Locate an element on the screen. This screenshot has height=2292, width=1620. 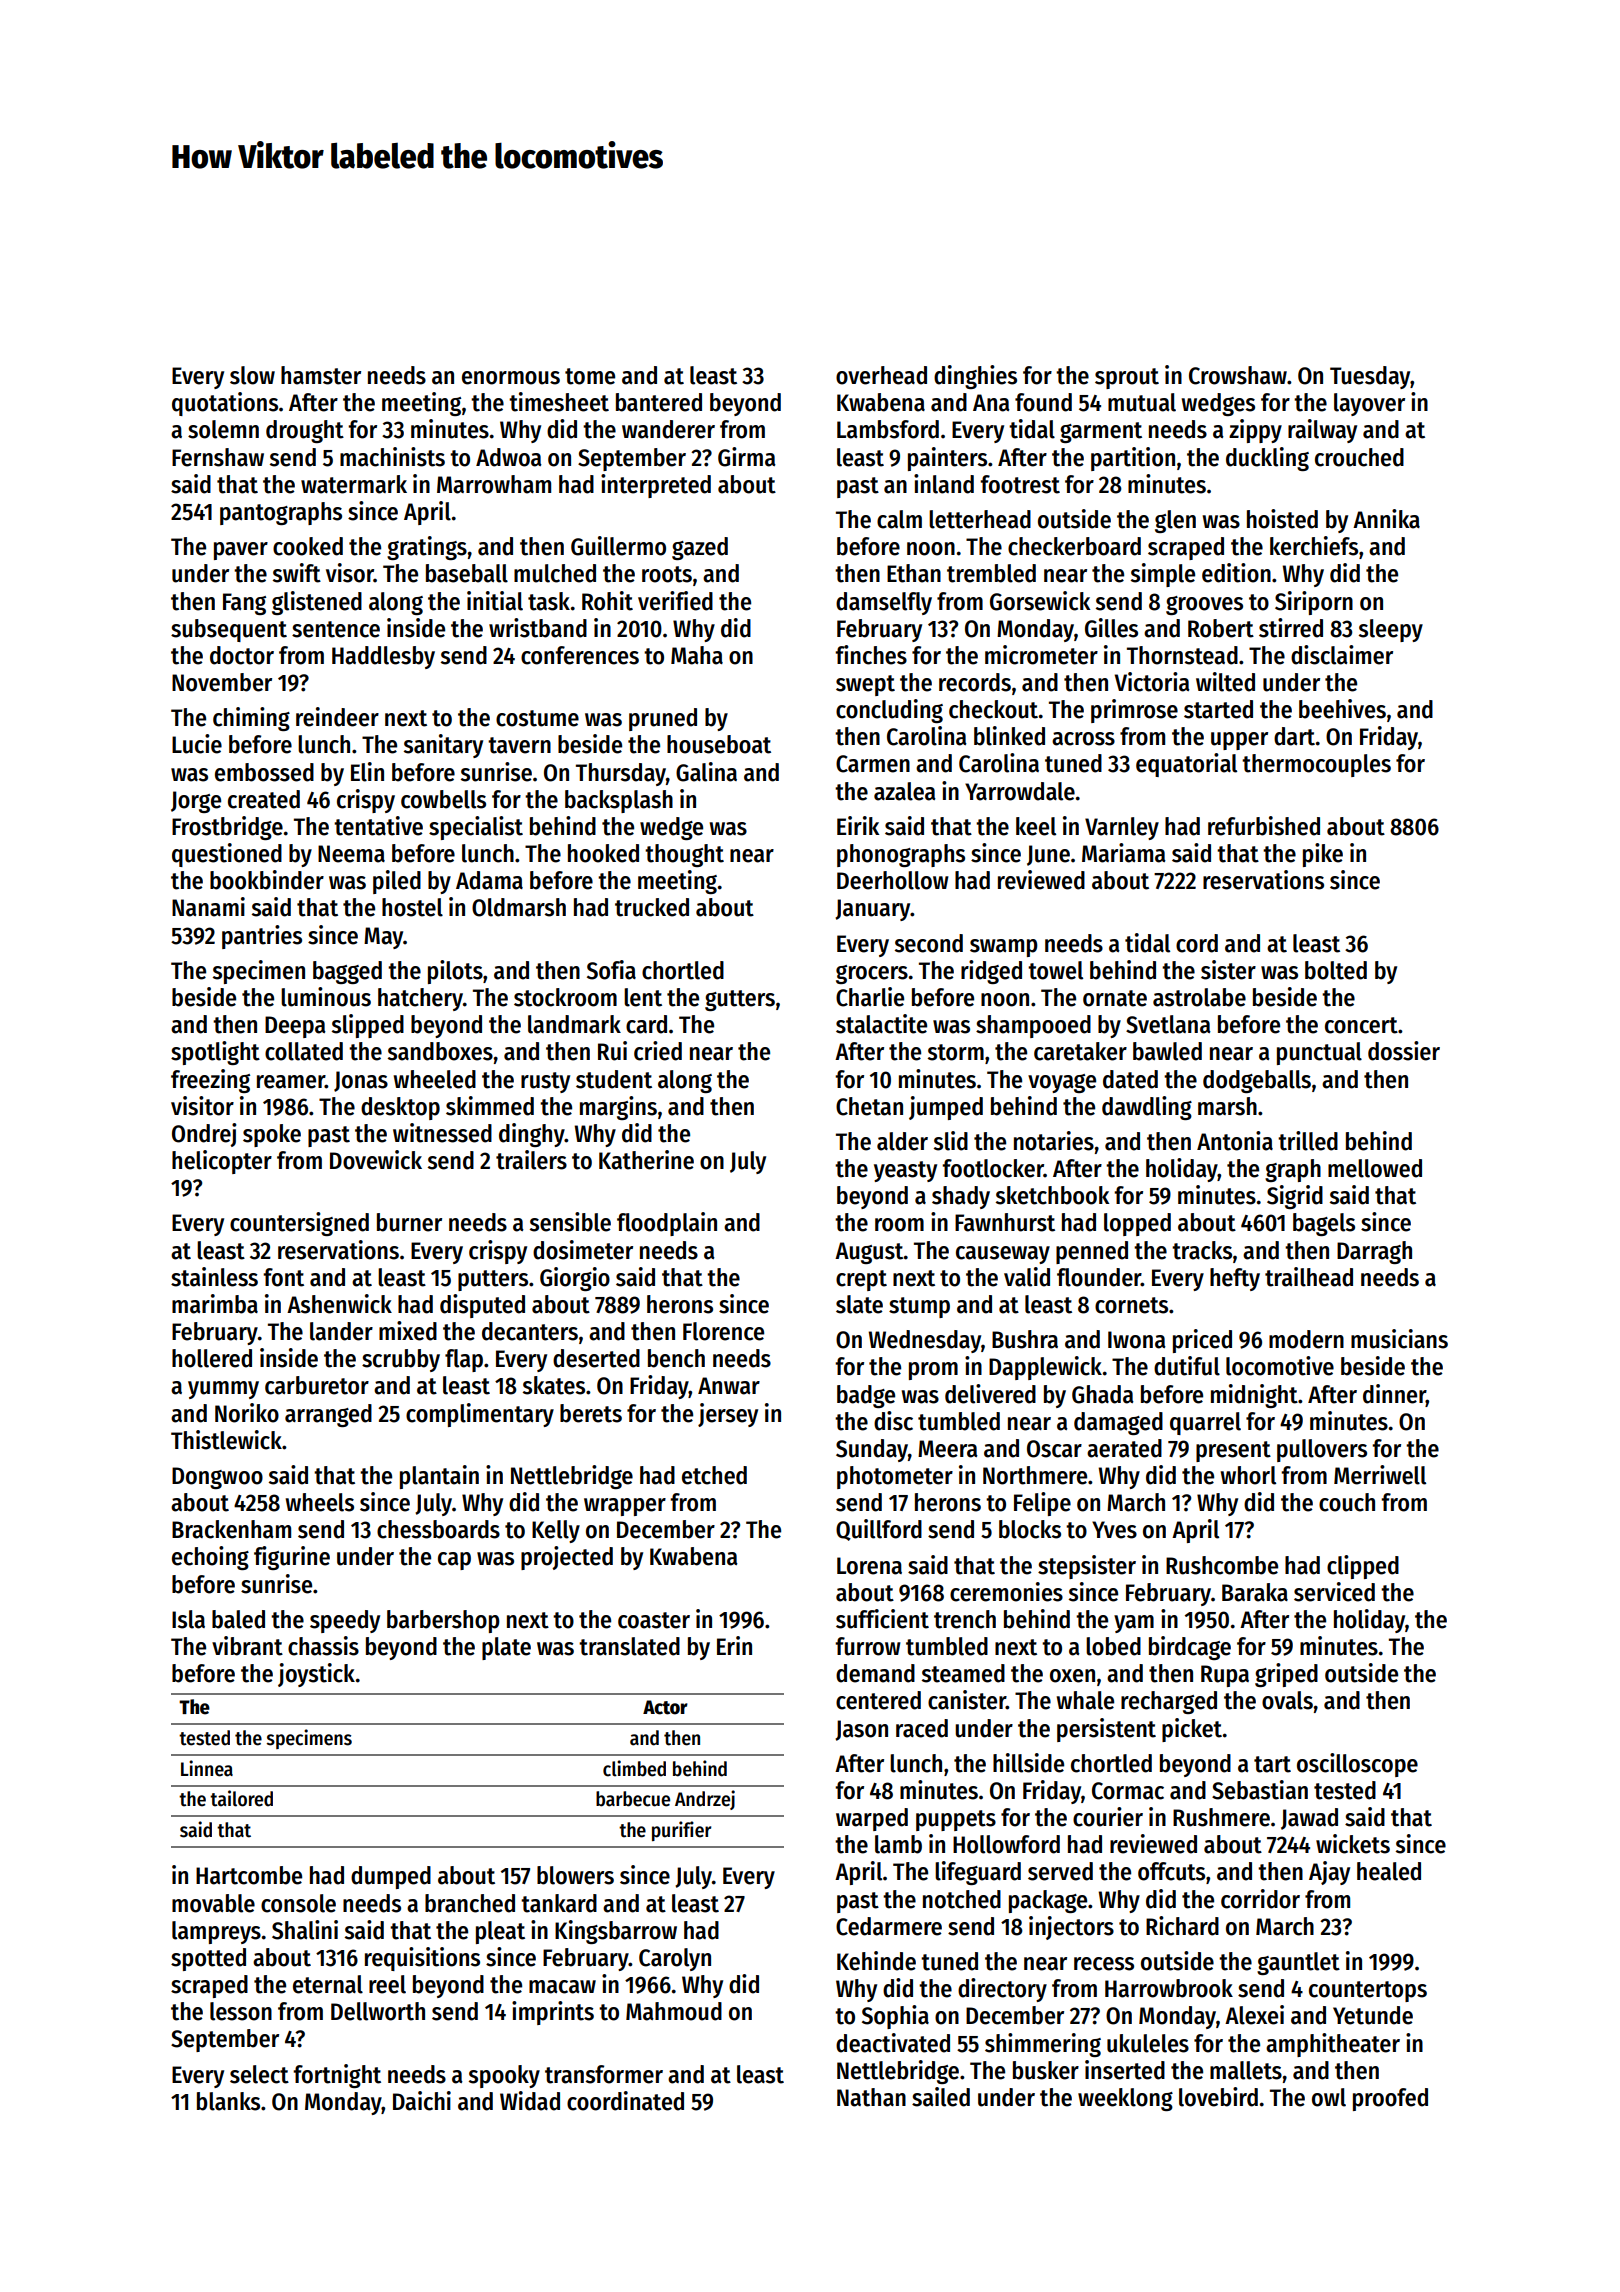
plantain is located at coordinates (439, 1477).
